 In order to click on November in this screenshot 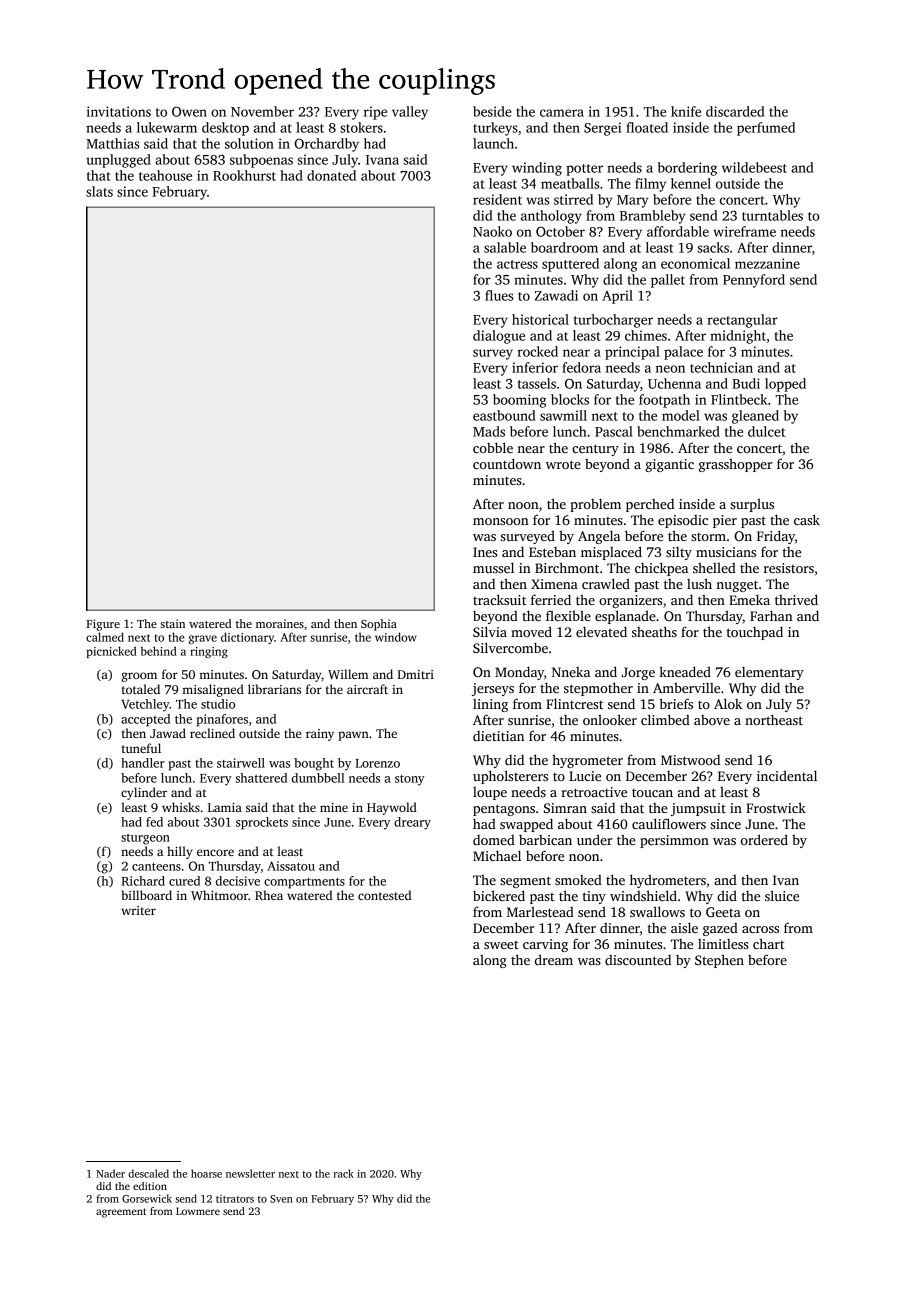, I will do `click(262, 111)`.
